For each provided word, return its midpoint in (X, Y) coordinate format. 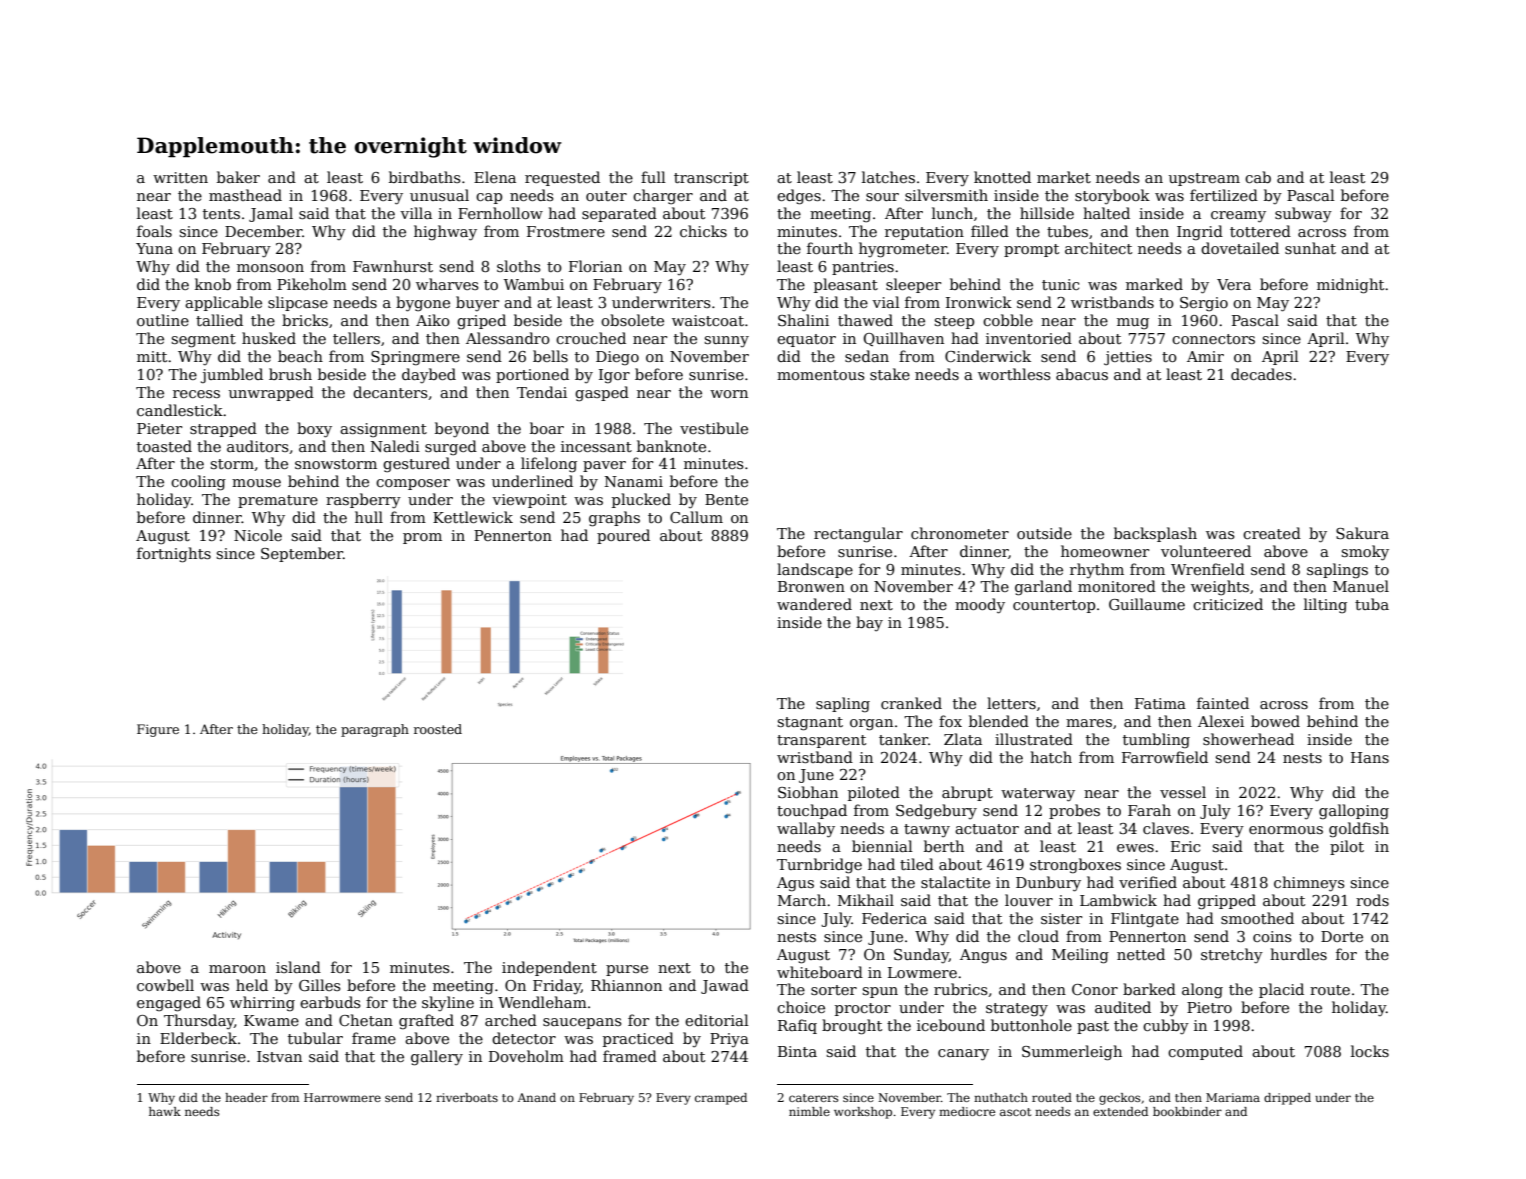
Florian (595, 266)
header (246, 1097)
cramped (721, 1099)
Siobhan (808, 792)
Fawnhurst (393, 266)
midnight (1350, 286)
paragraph (375, 730)
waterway (1038, 795)
